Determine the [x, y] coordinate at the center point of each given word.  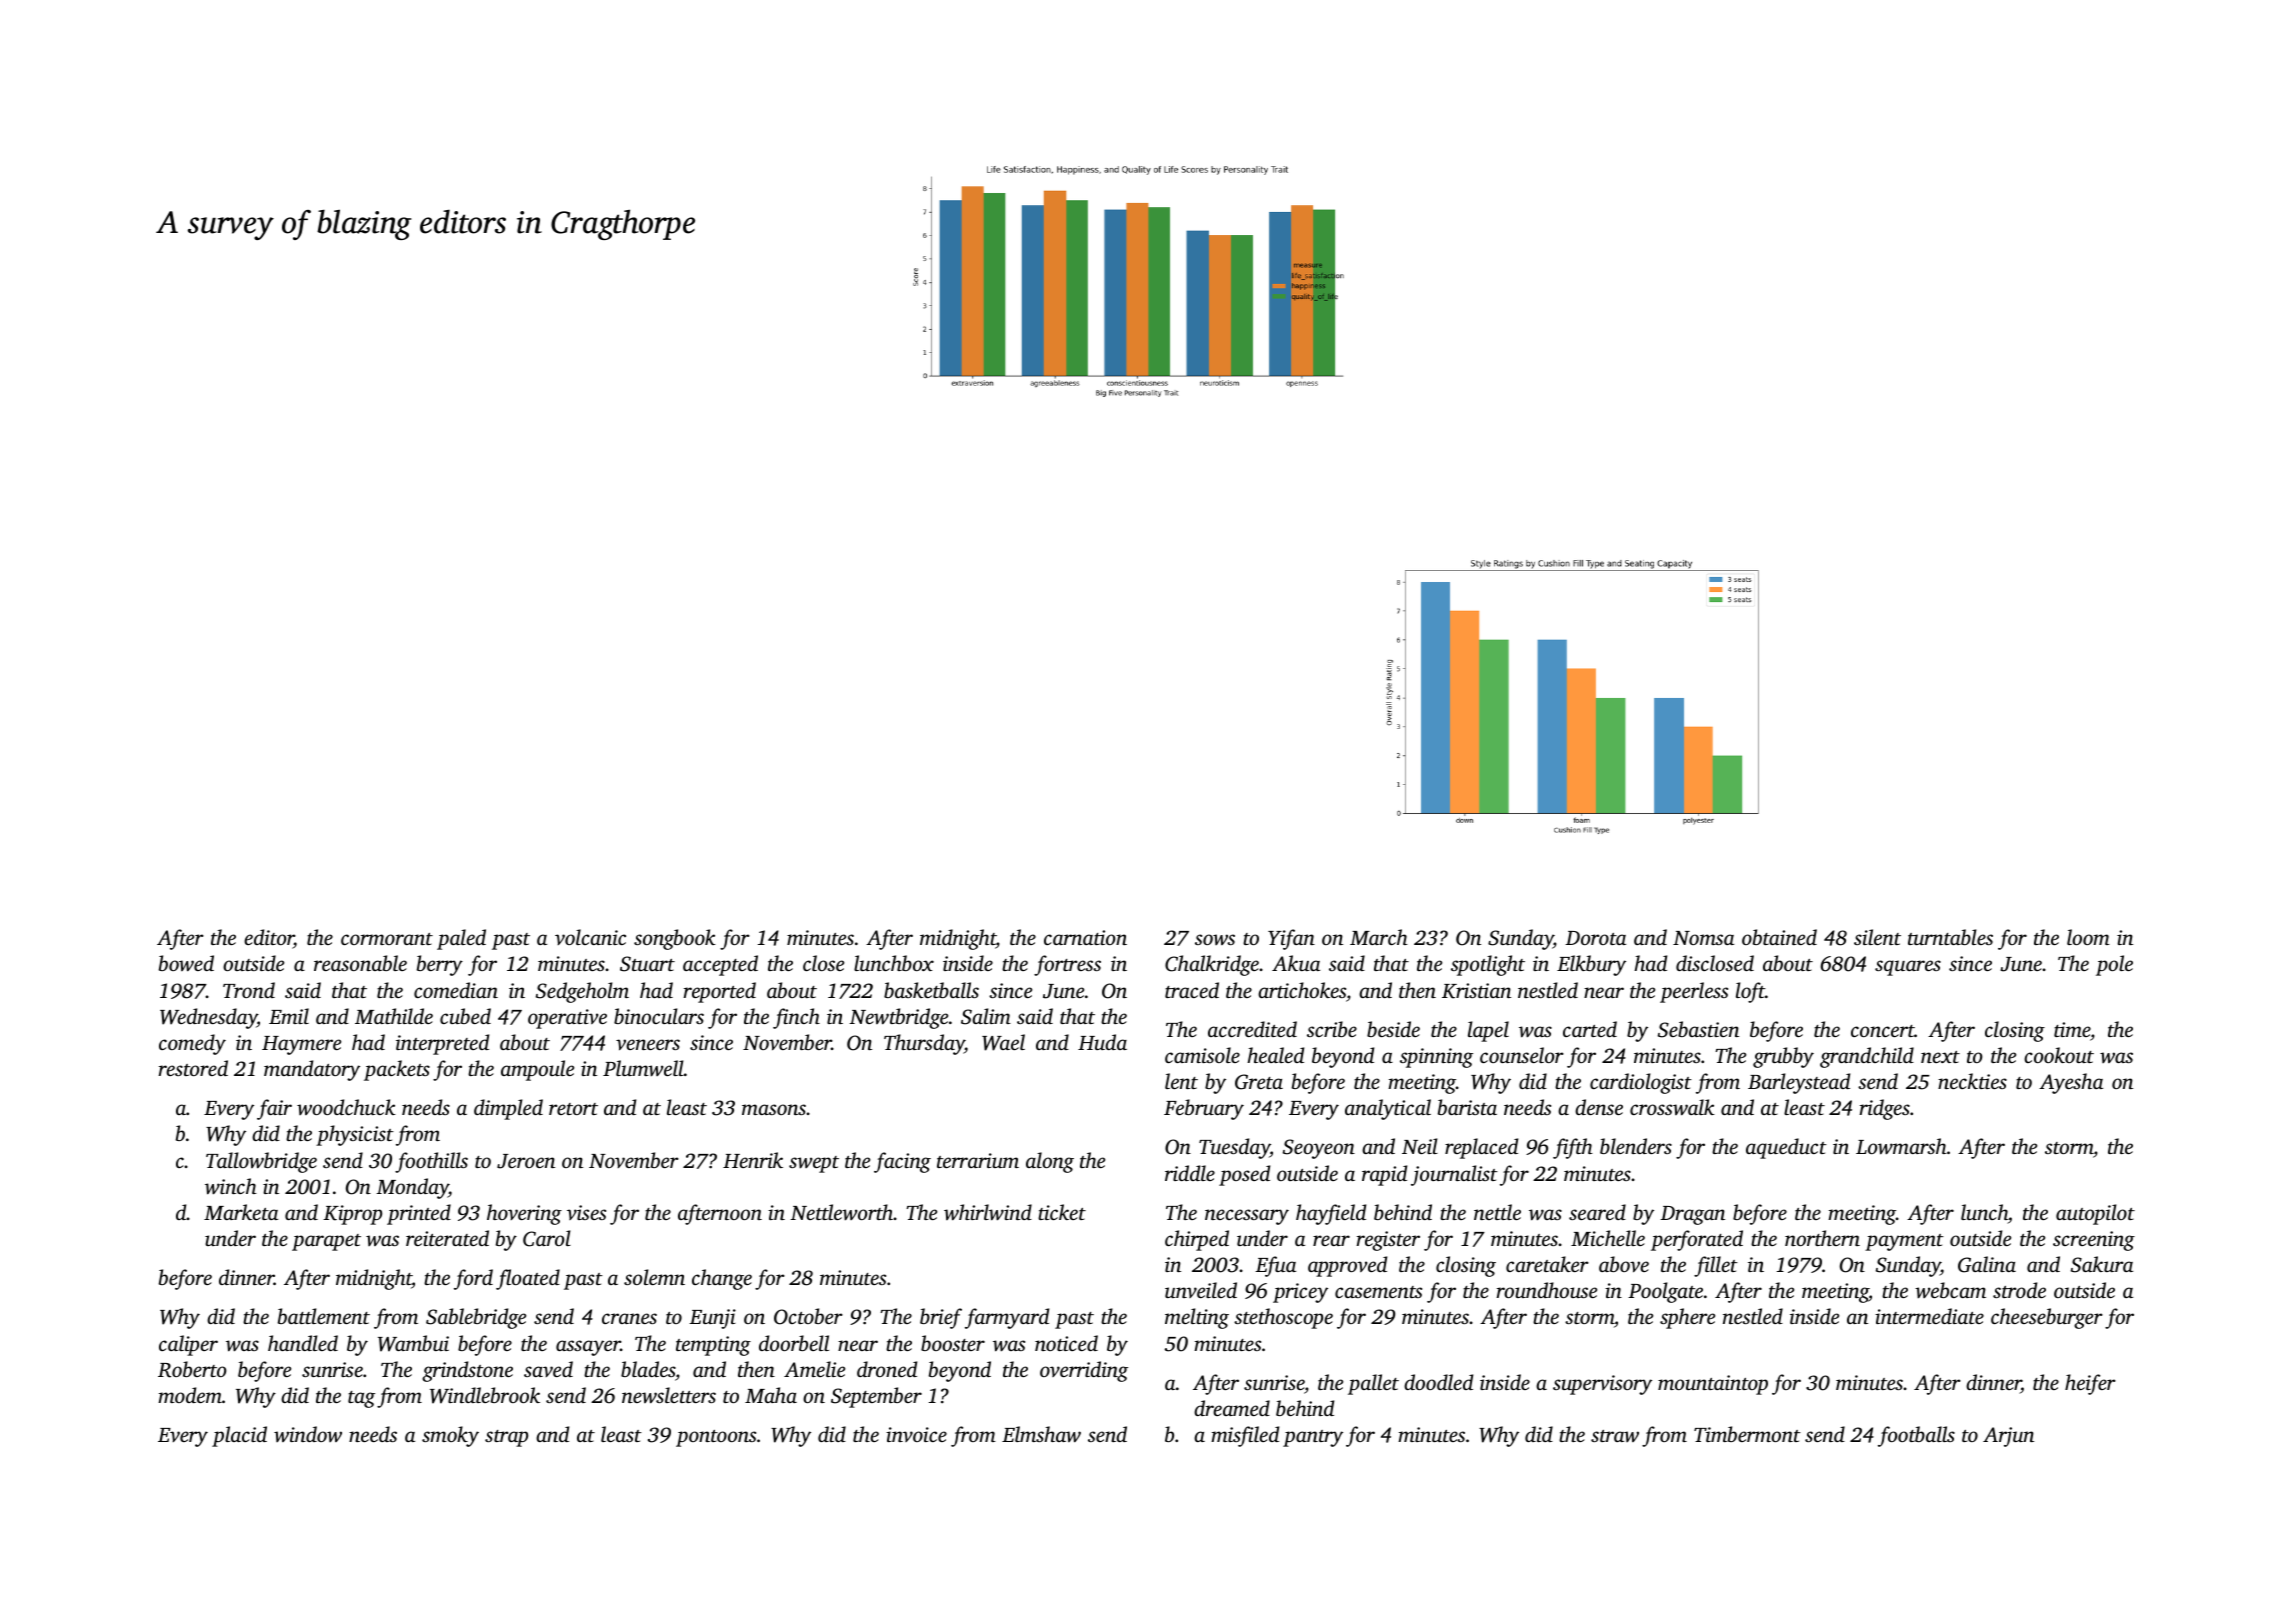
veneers [648, 1044]
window [308, 1434]
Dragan [1692, 1215]
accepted [720, 965]
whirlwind [988, 1212]
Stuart [647, 964]
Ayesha [2071, 1083]
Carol [547, 1238]
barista [1467, 1107]
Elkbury [1591, 965]
